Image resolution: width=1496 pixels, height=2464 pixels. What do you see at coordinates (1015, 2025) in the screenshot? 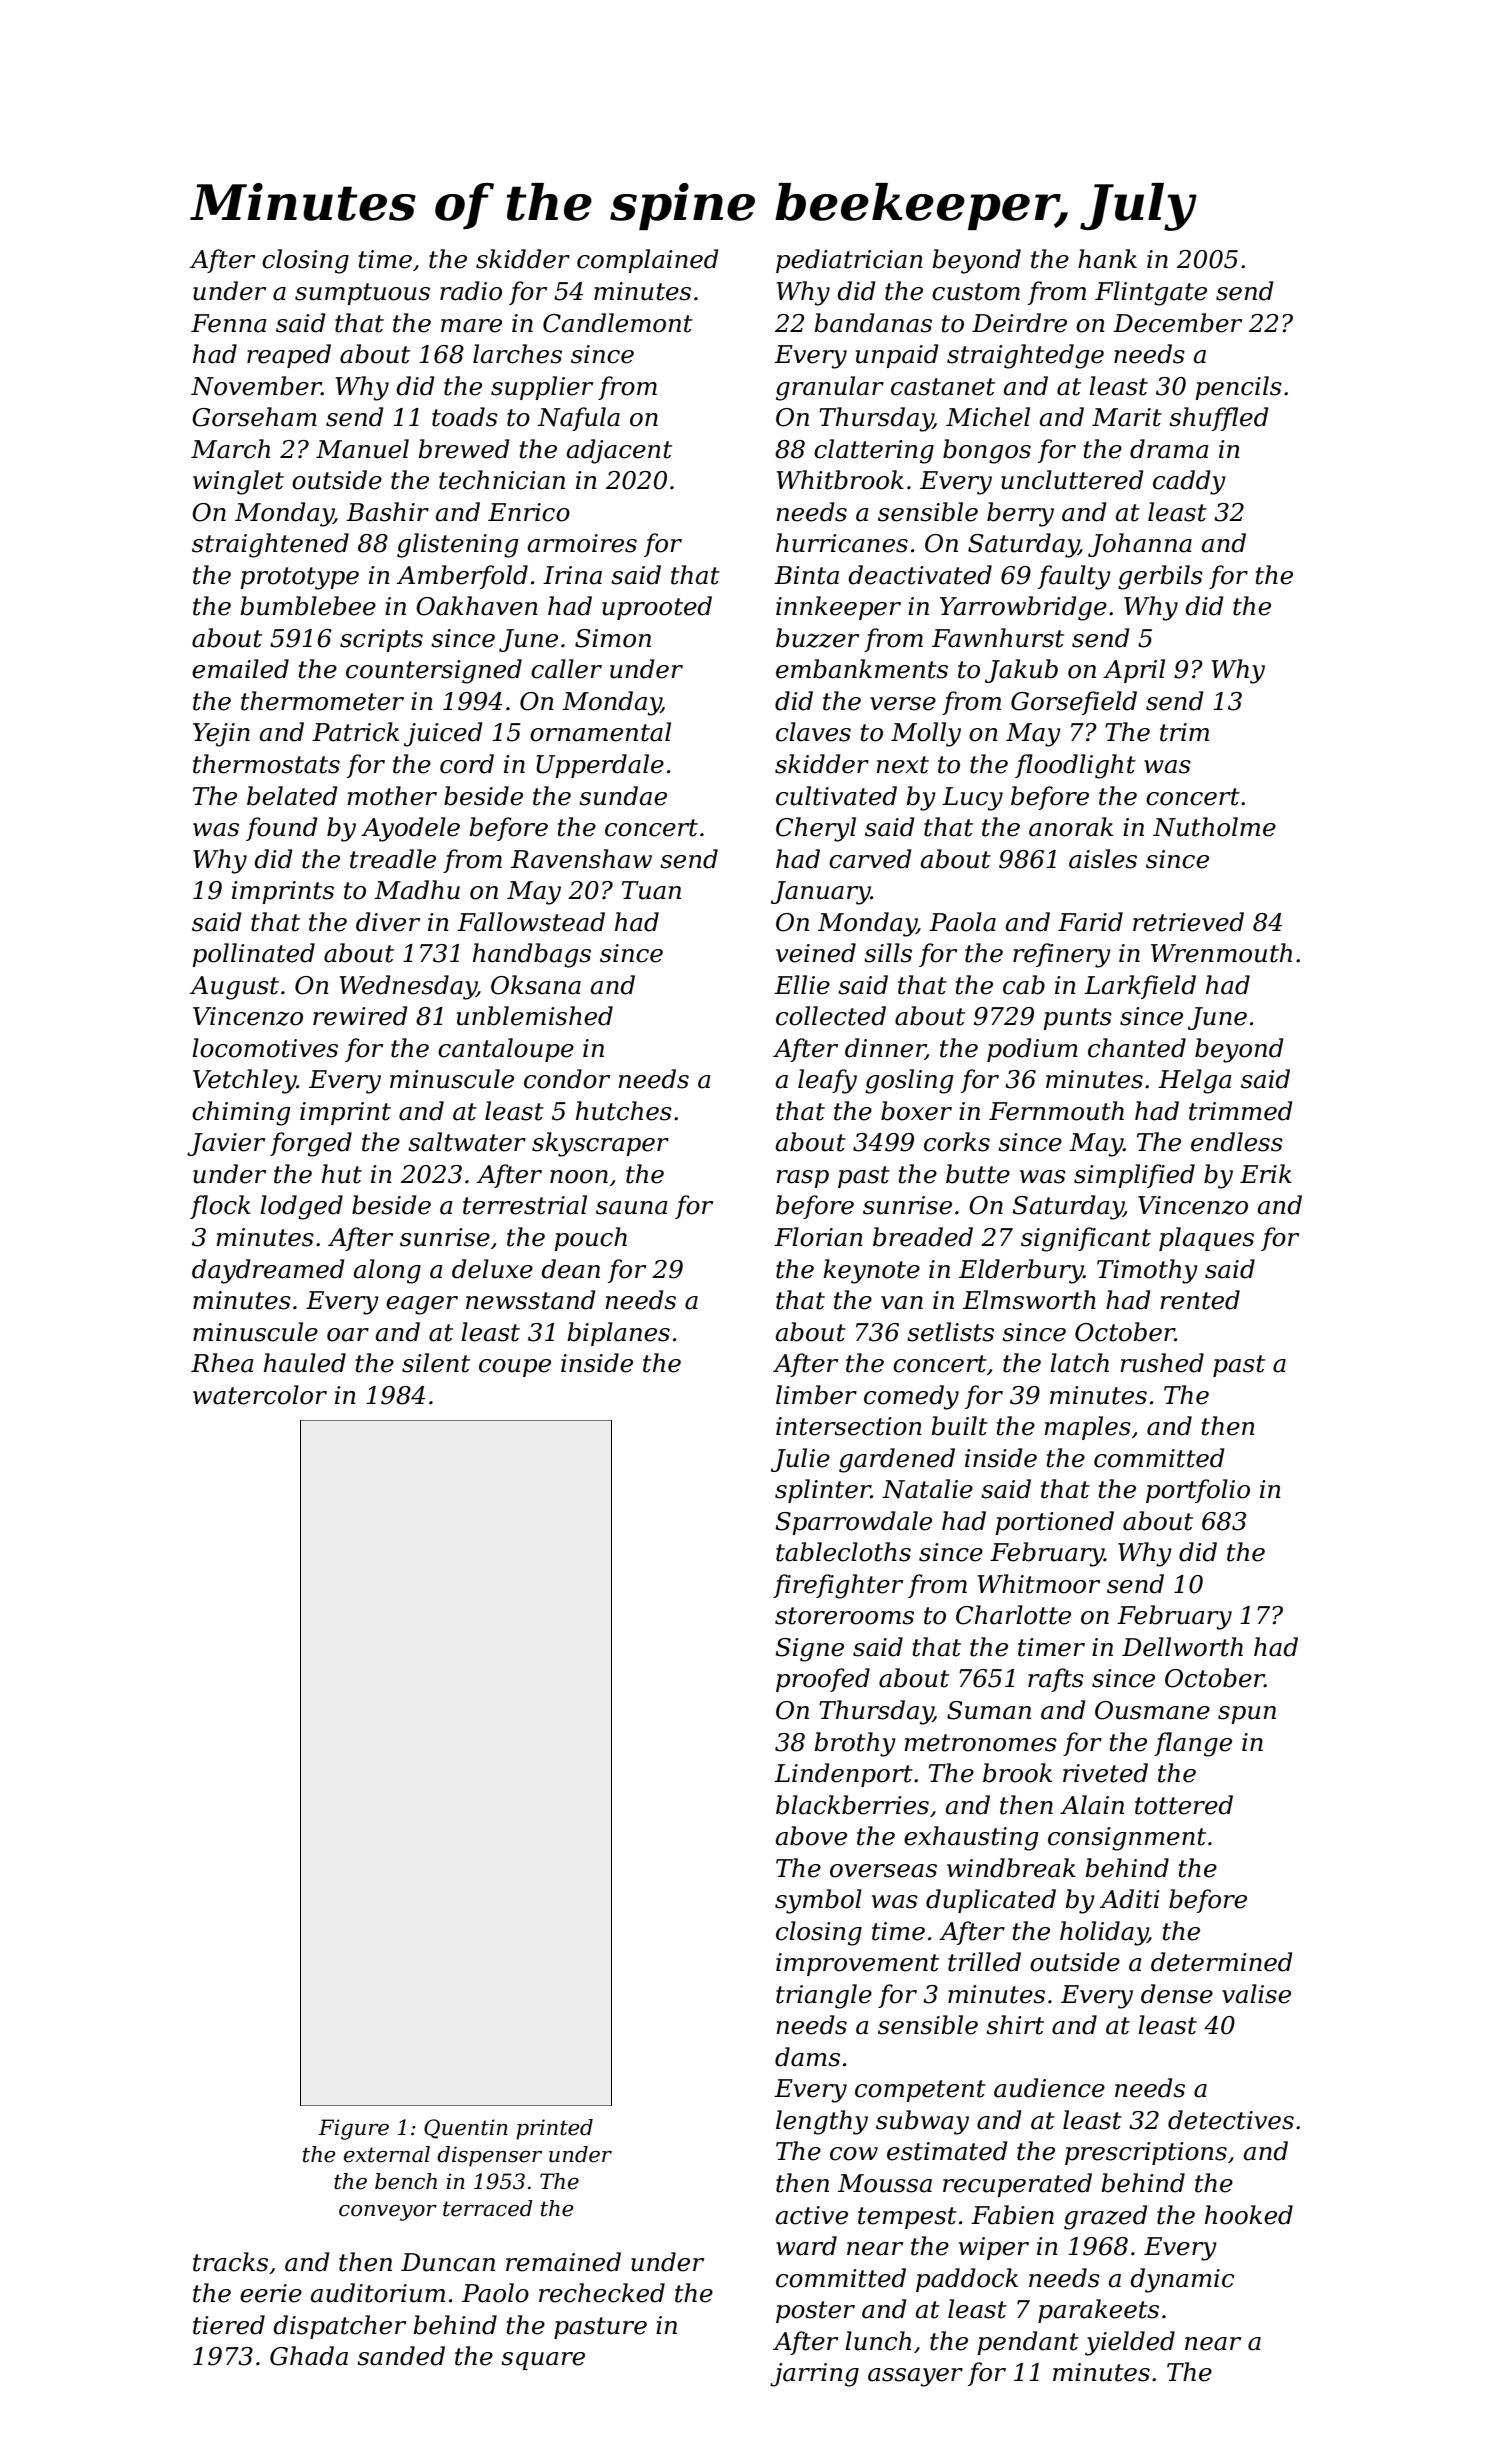
I see `shirt` at bounding box center [1015, 2025].
